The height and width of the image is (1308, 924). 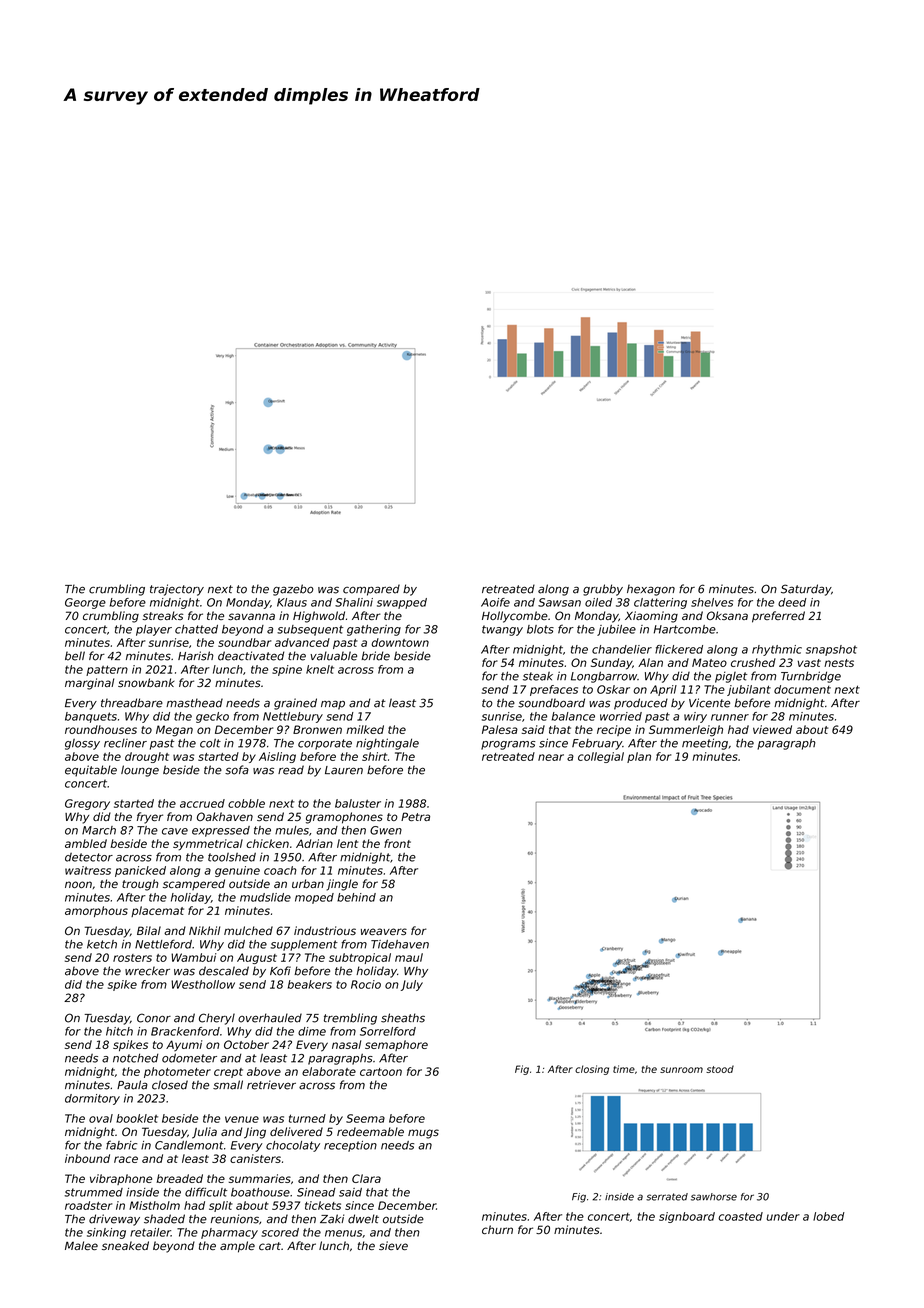 I want to click on grubby, so click(x=603, y=590).
